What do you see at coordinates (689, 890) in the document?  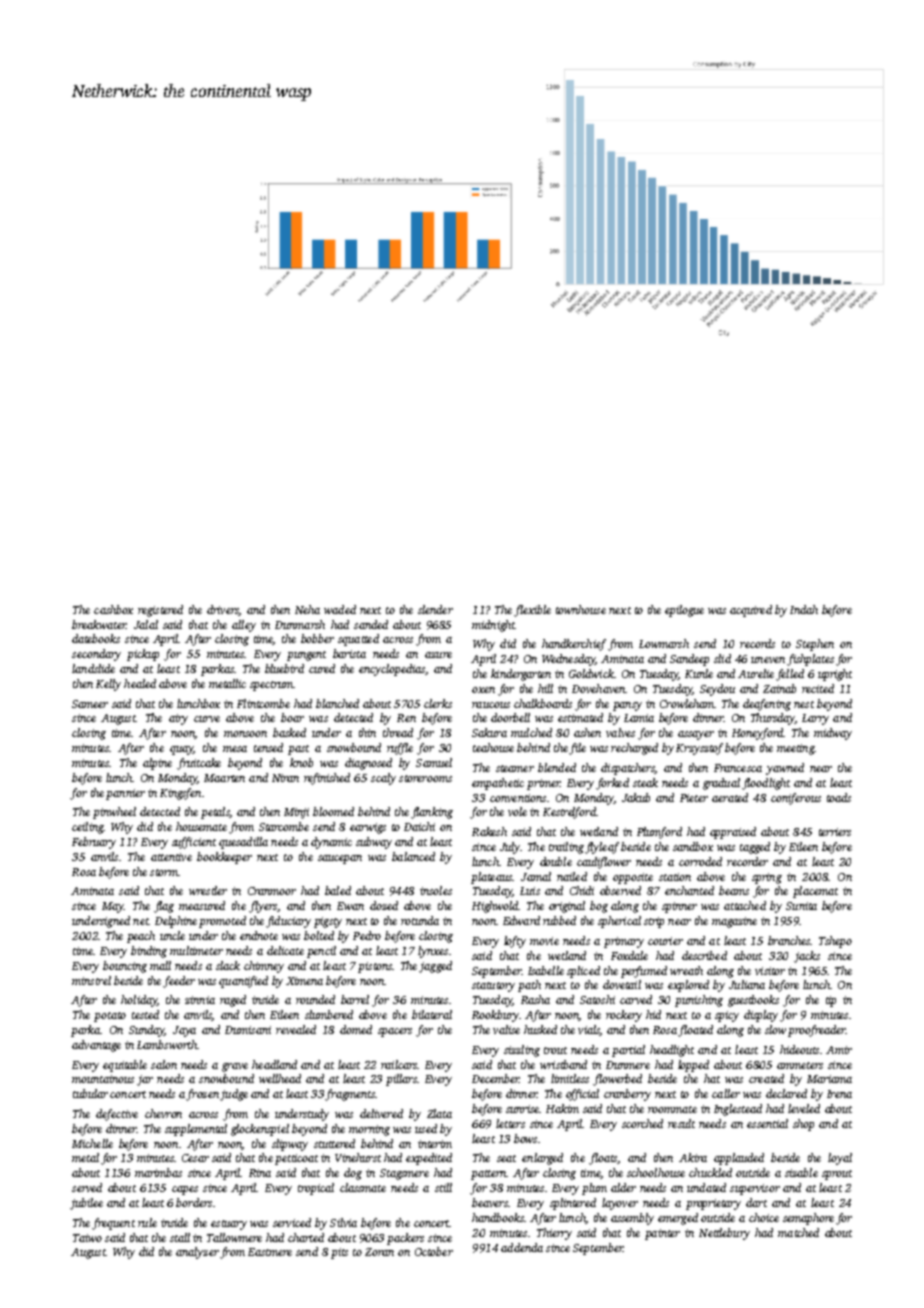 I see `enchanted` at bounding box center [689, 890].
